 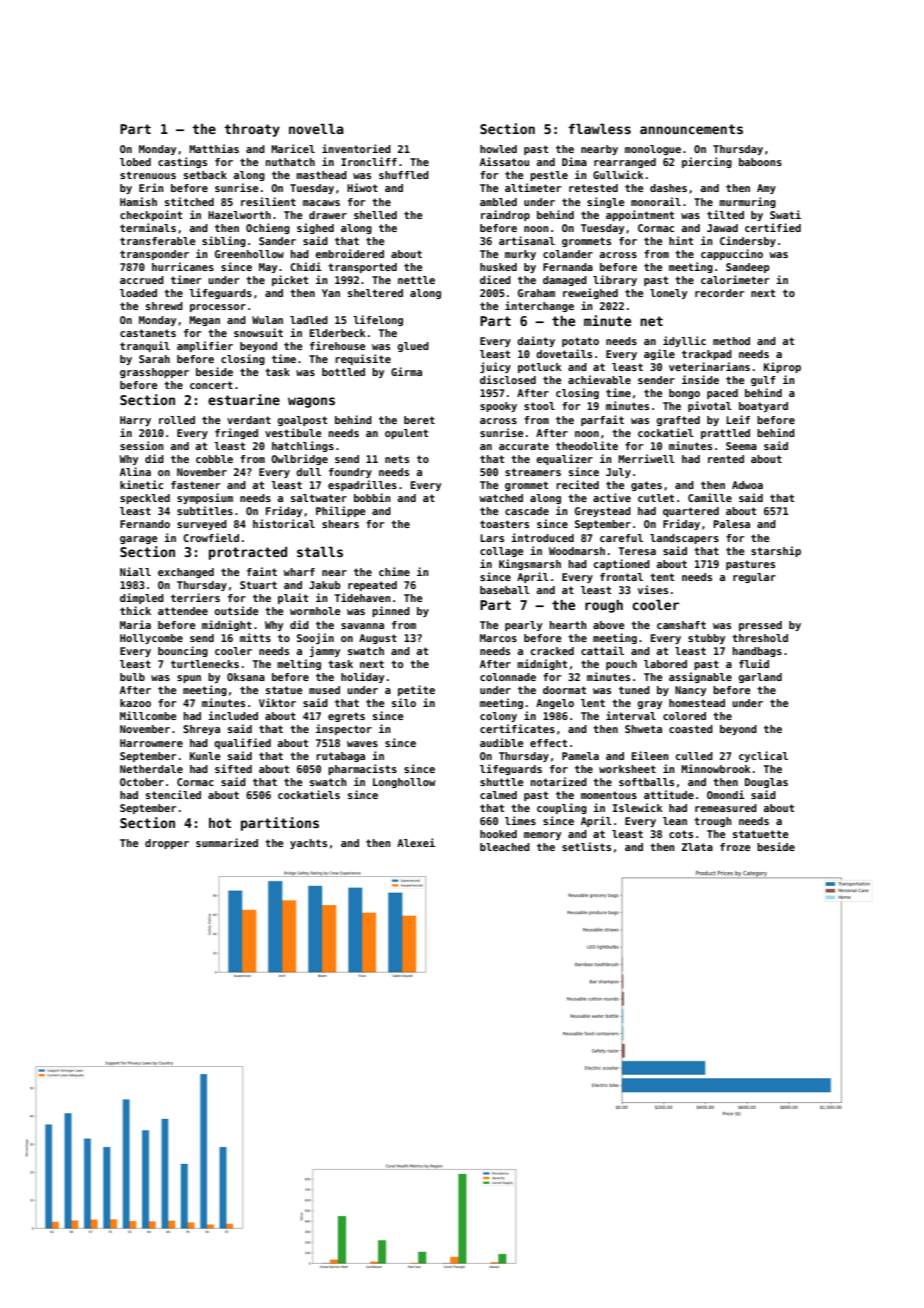 What do you see at coordinates (227, 842) in the page?
I see `summarized` at bounding box center [227, 842].
